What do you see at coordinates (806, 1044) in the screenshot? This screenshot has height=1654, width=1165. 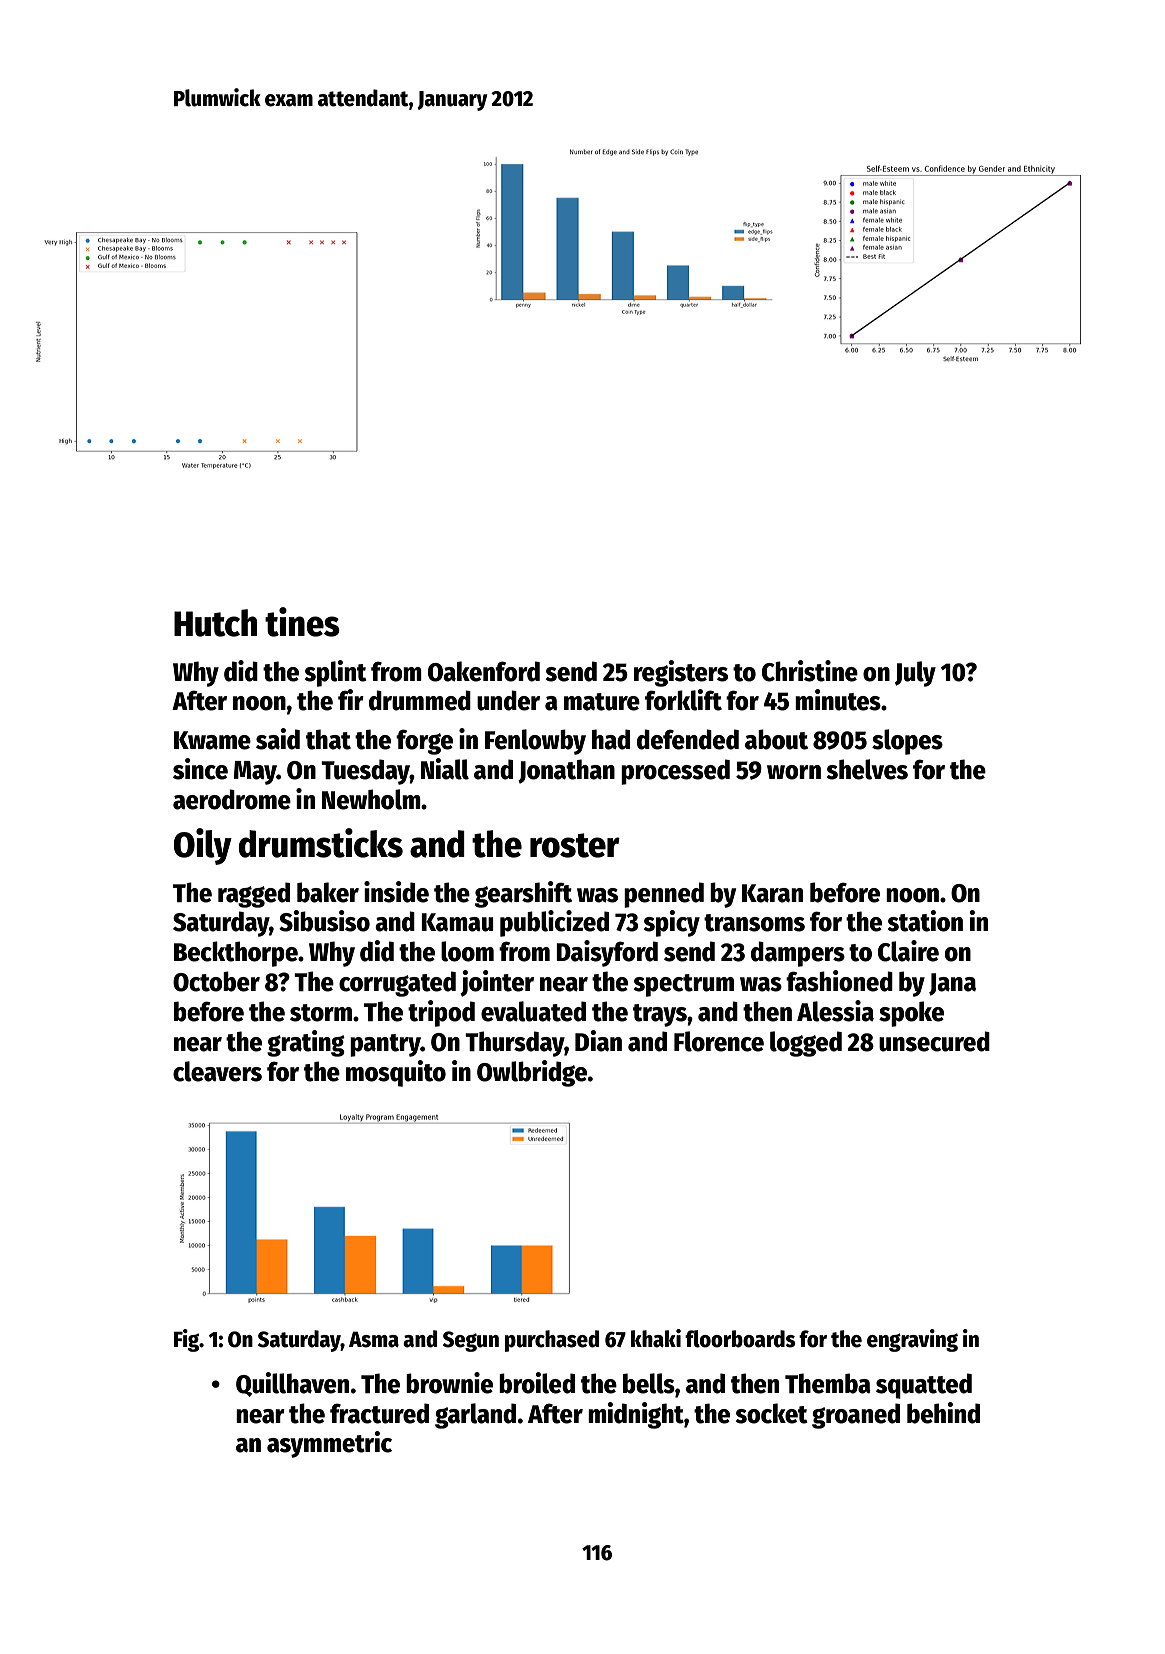 I see `logged` at bounding box center [806, 1044].
